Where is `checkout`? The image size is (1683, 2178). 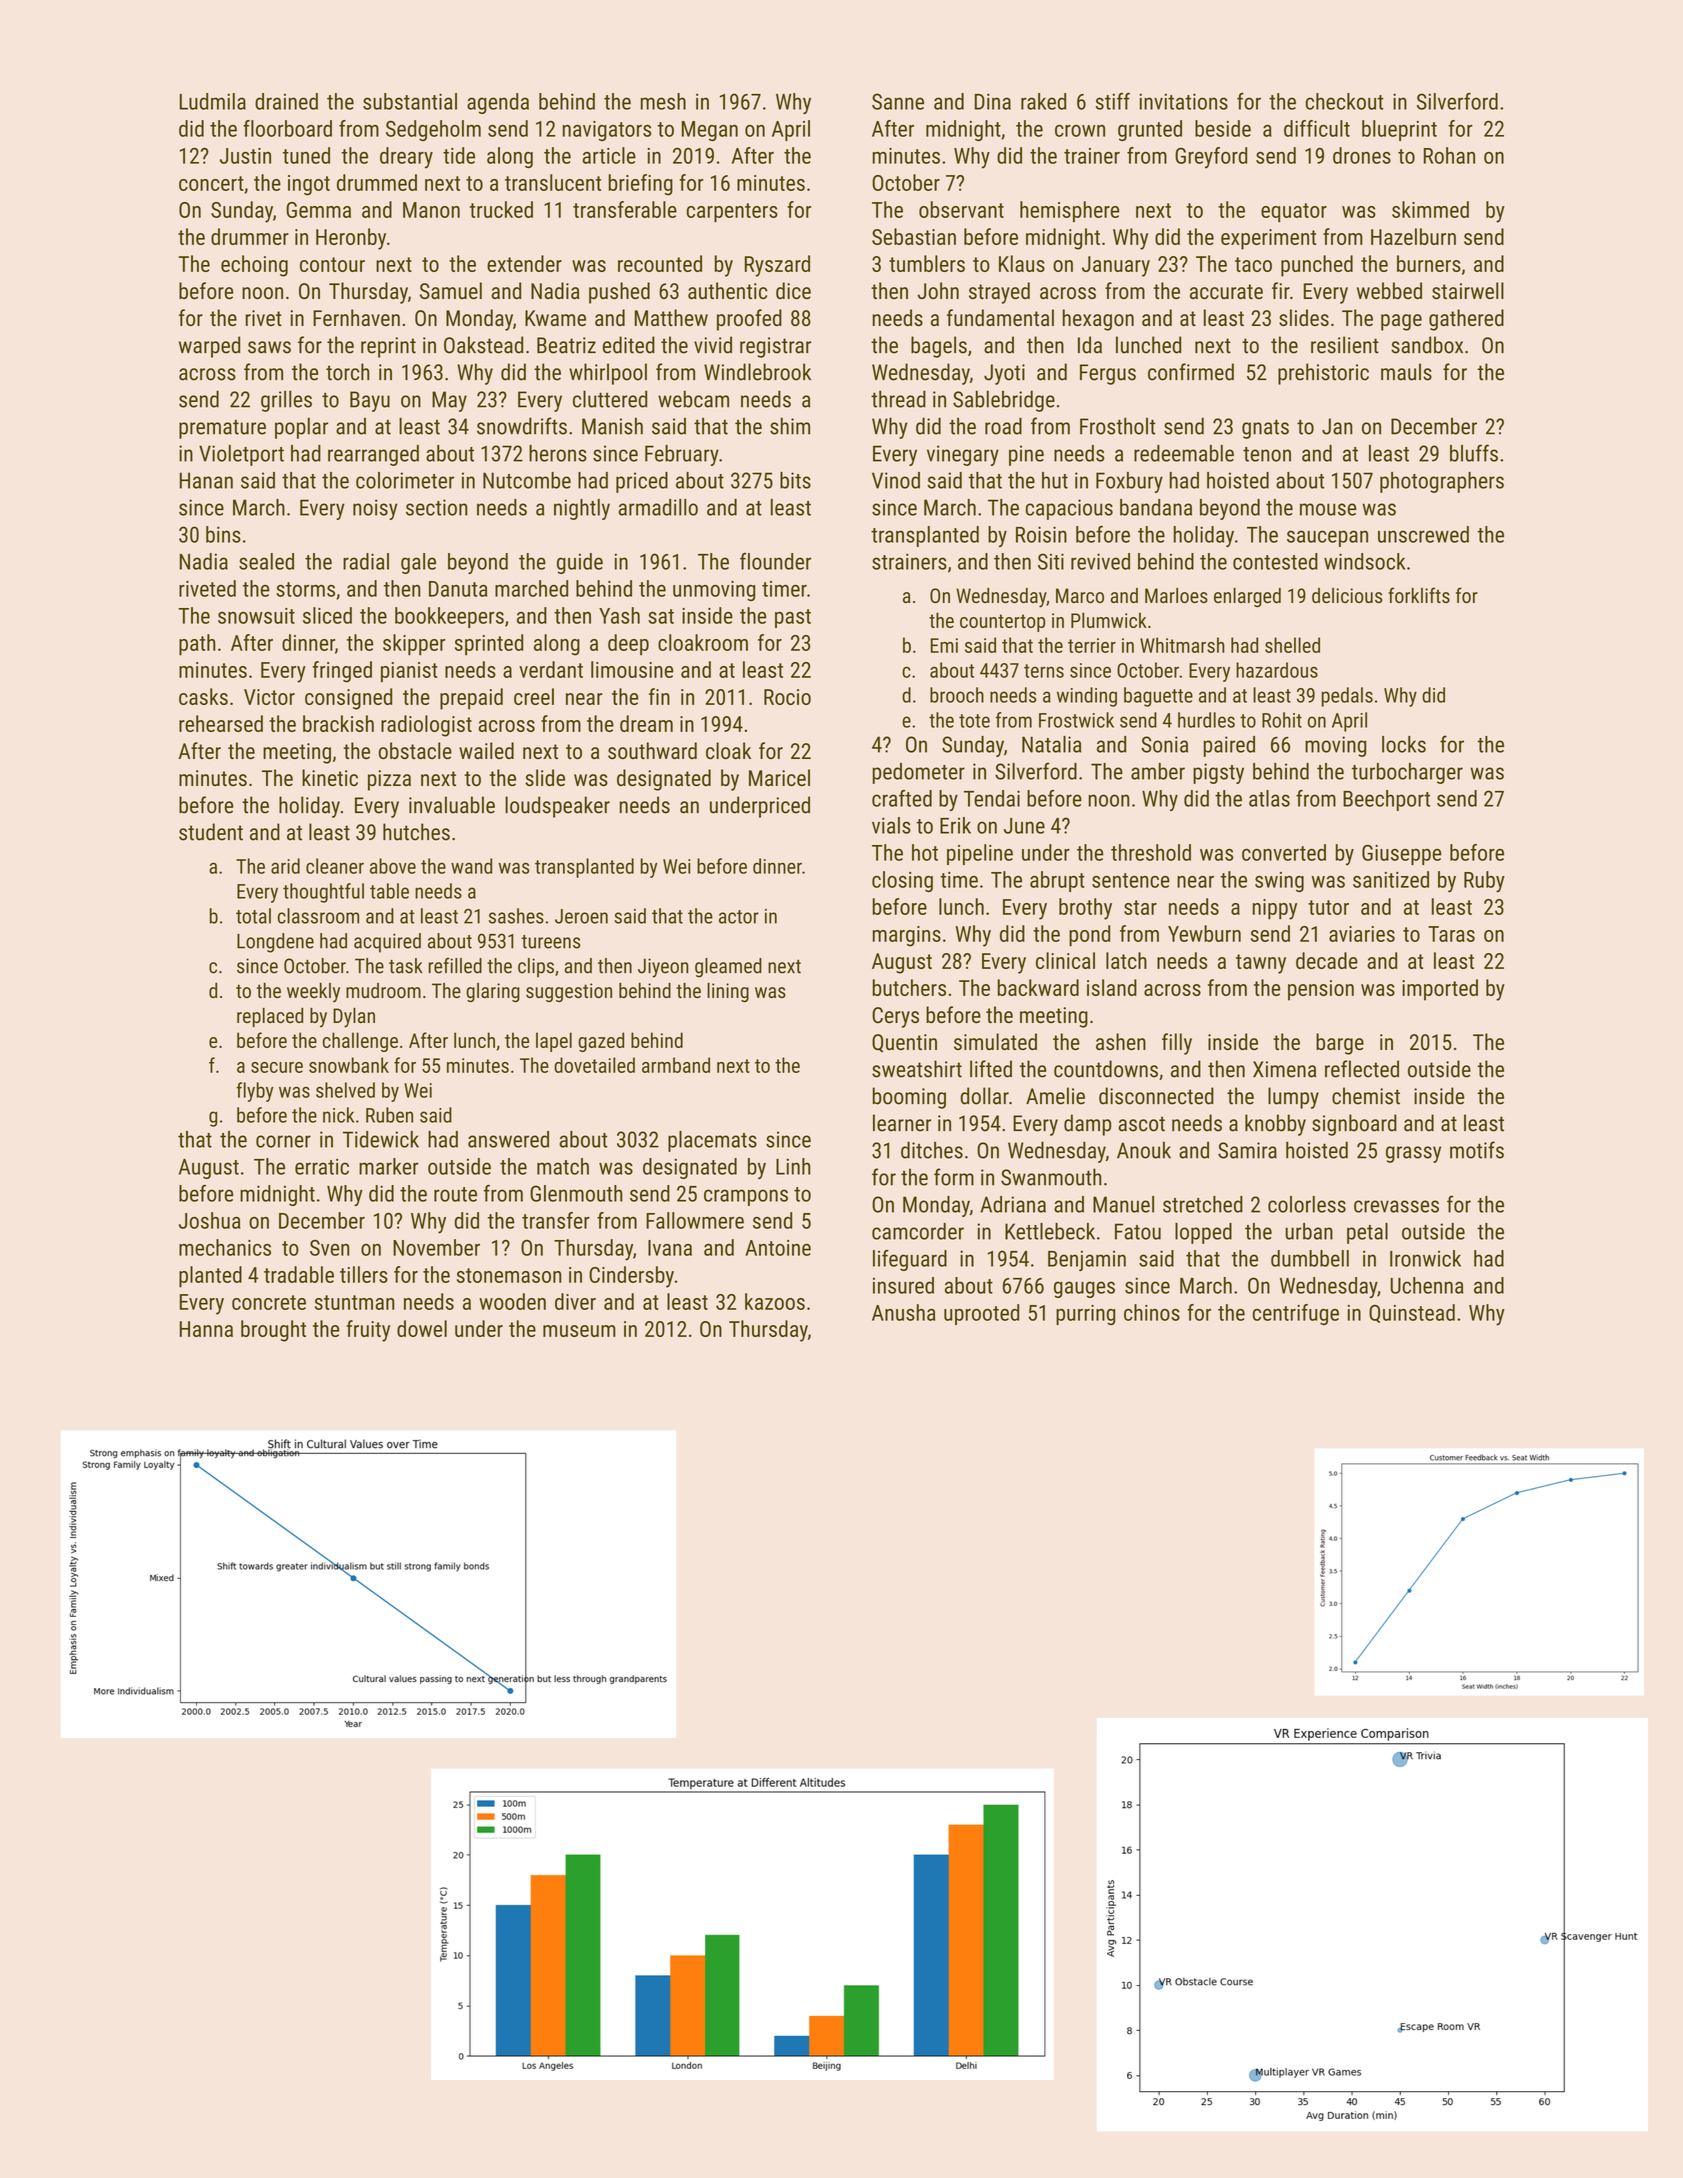
checkout is located at coordinates (1344, 101).
